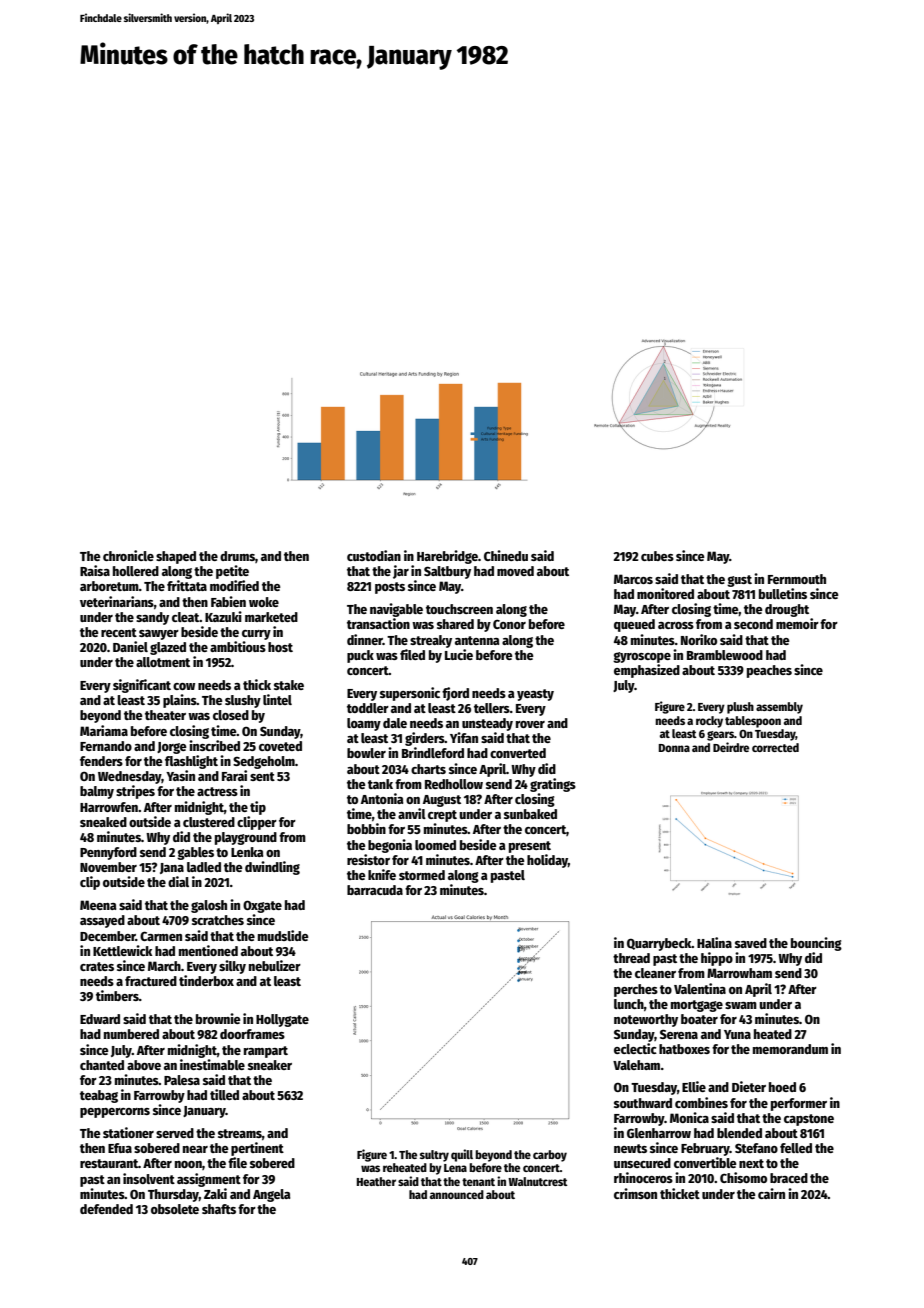 The height and width of the screenshot is (1308, 924). I want to click on cubes, so click(657, 556).
